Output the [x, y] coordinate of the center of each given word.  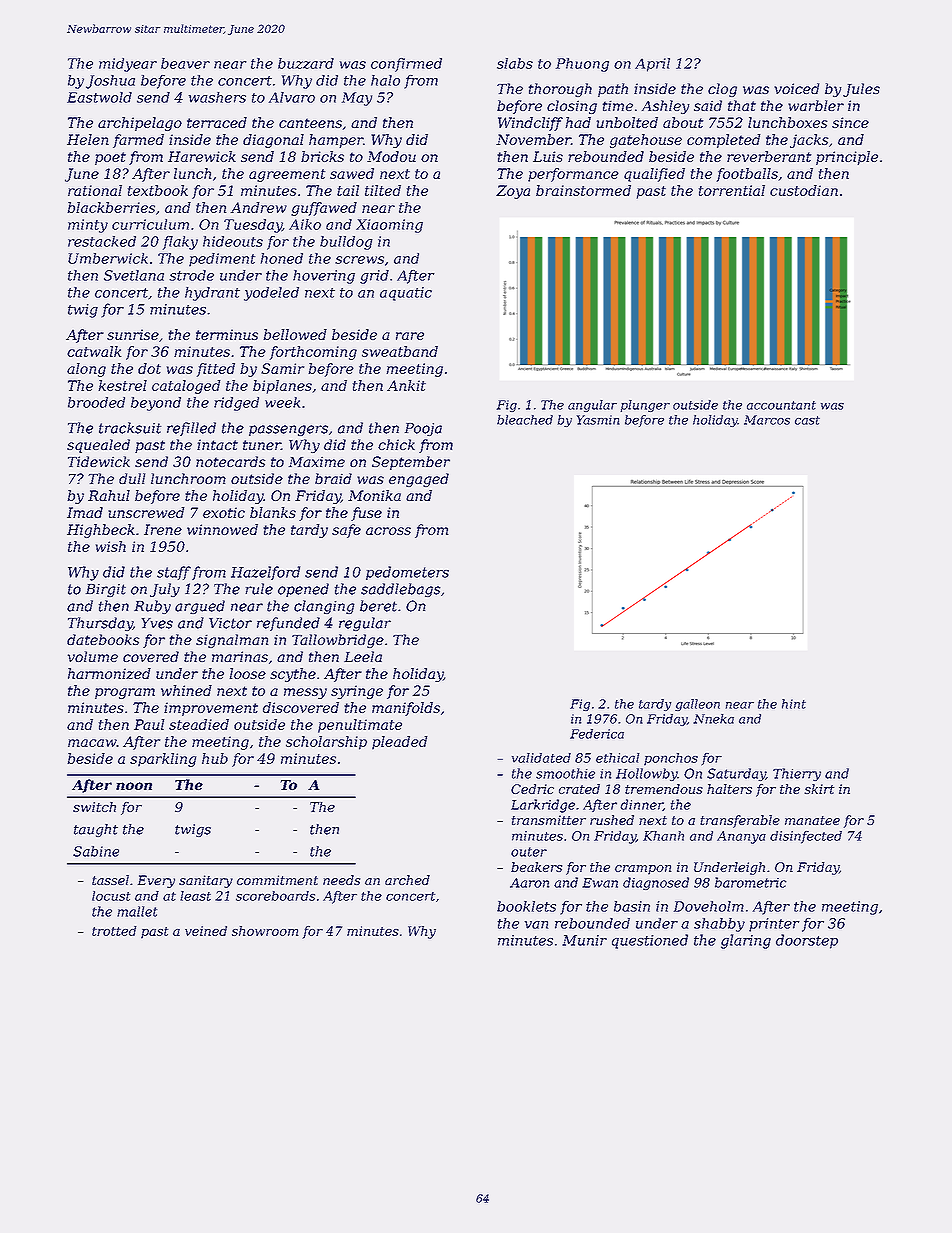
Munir [584, 940]
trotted [114, 931]
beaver [185, 63]
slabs [515, 63]
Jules [861, 90]
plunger [645, 406]
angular [592, 406]
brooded [96, 402]
